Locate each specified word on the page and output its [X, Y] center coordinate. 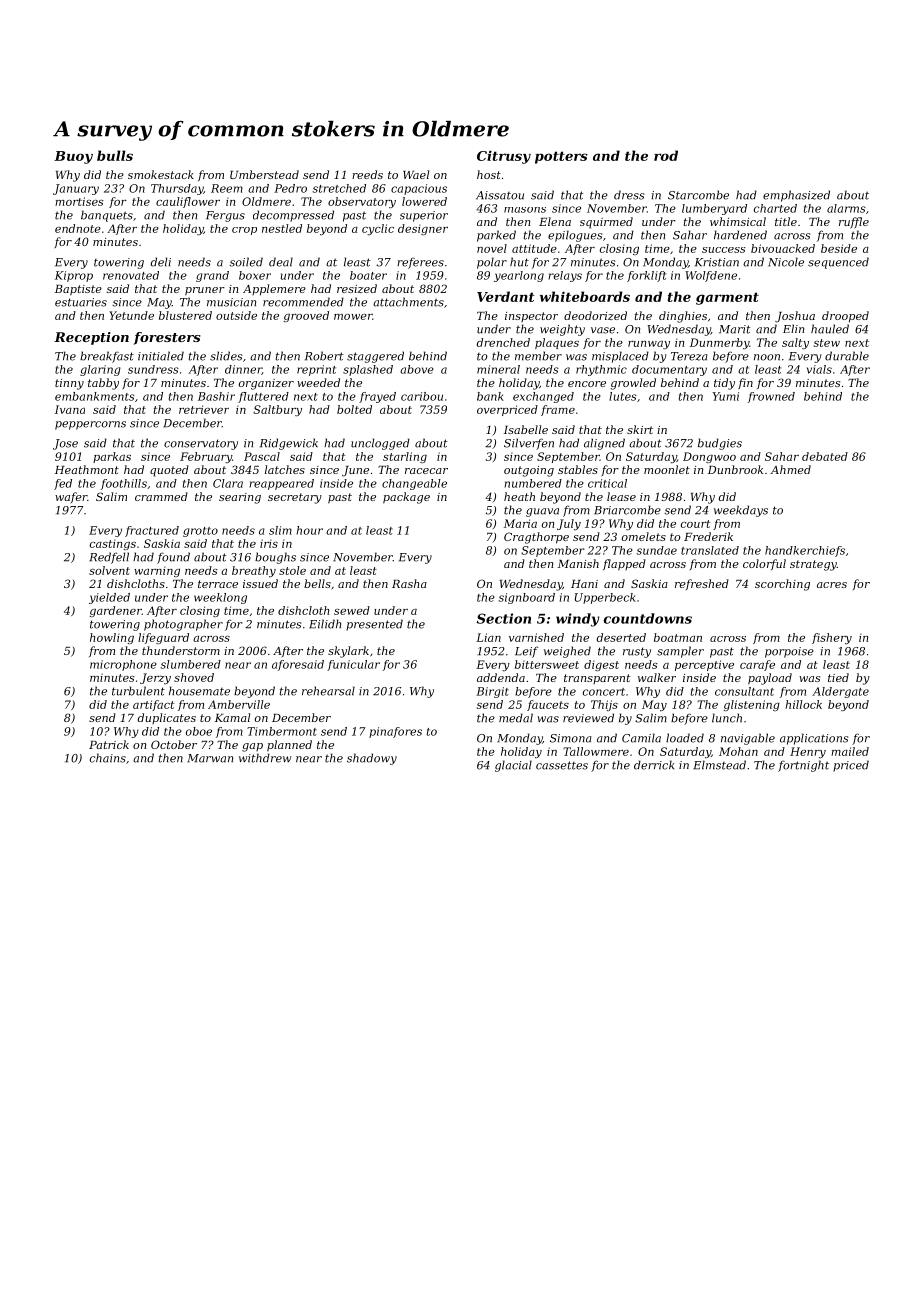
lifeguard [163, 638]
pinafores [395, 732]
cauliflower [188, 202]
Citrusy [504, 157]
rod [666, 155]
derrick [654, 765]
